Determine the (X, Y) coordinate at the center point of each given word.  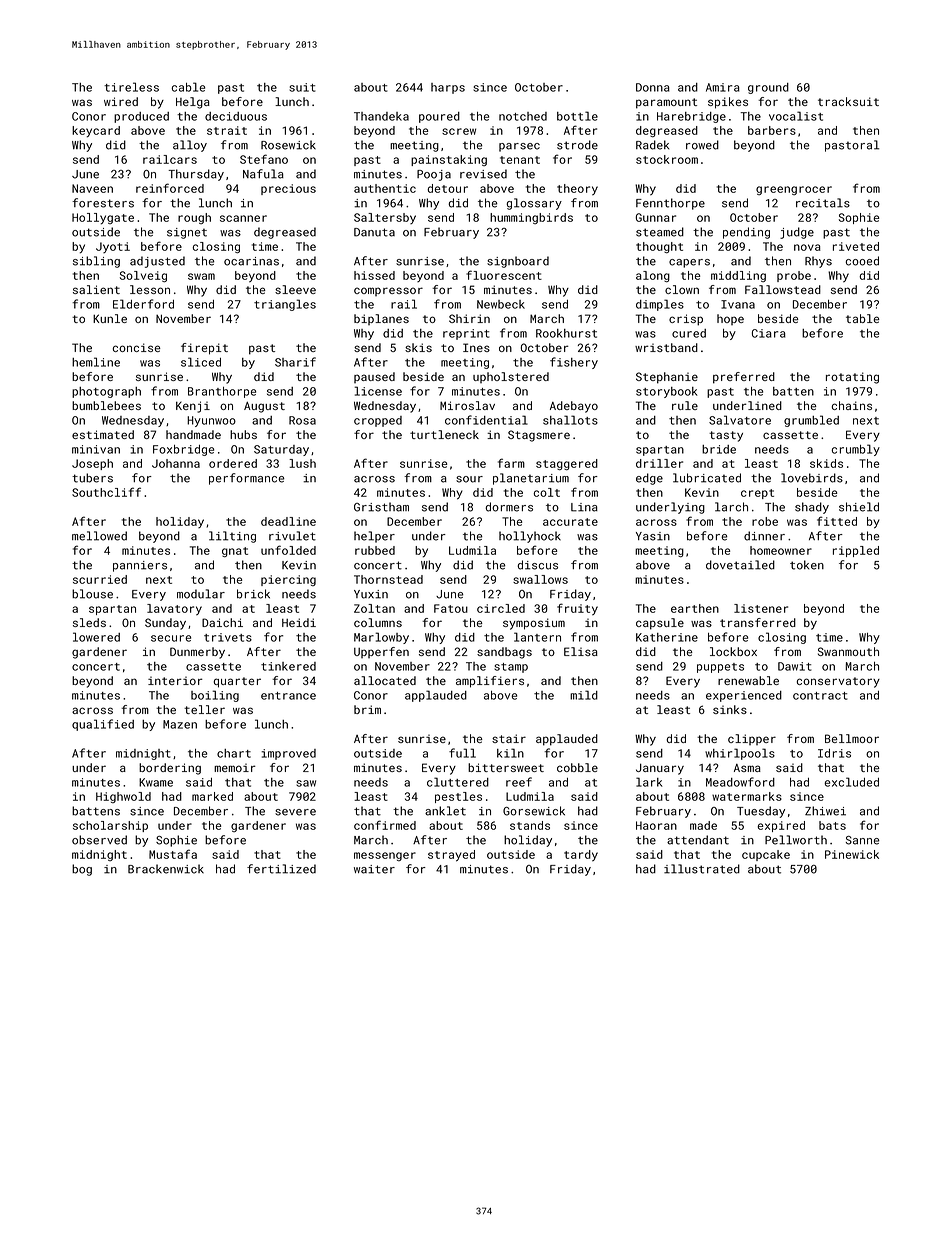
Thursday (196, 175)
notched (523, 116)
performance (247, 479)
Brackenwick (166, 869)
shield (859, 507)
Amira (723, 87)
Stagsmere (539, 436)
